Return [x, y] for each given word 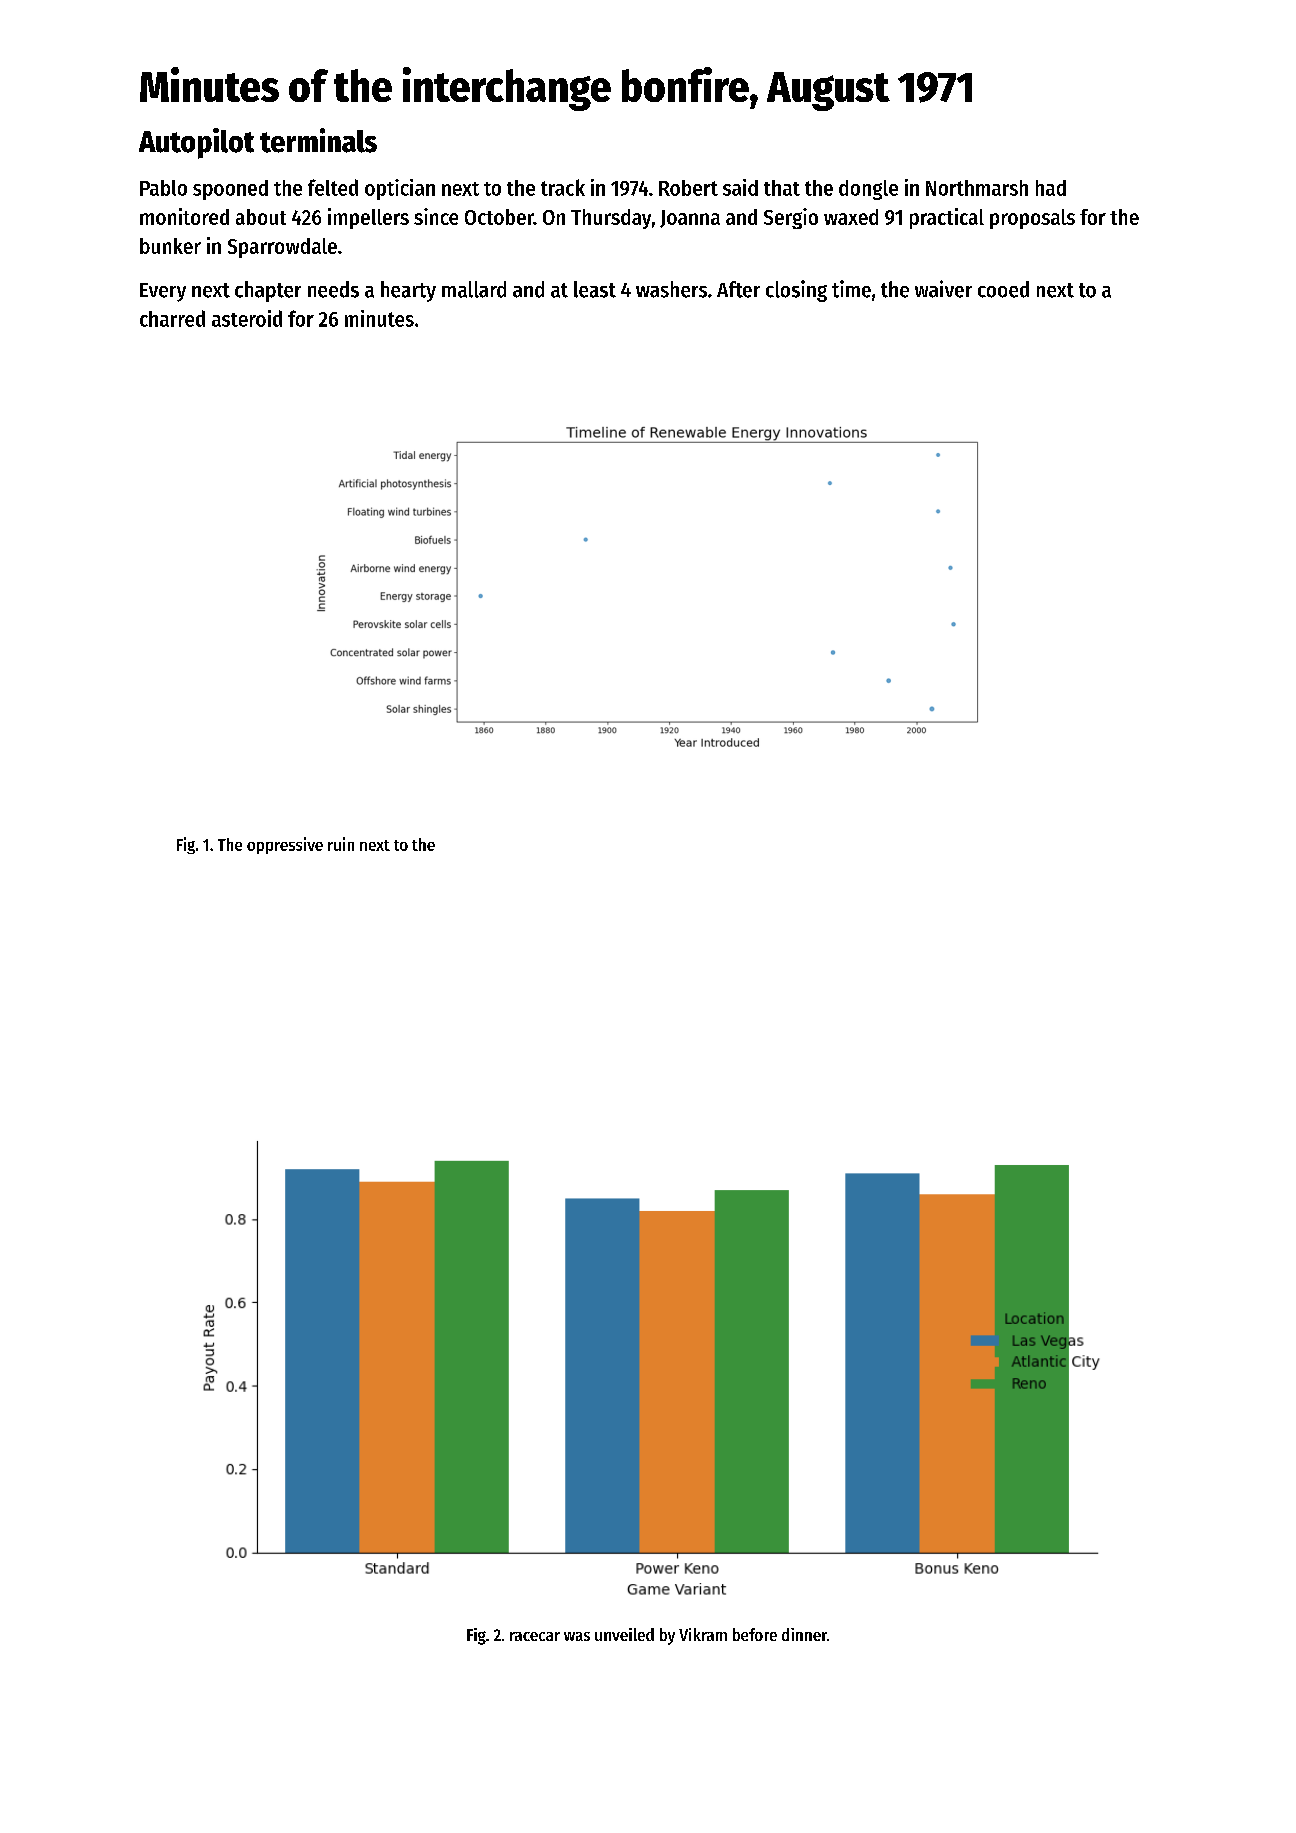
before [755, 1634]
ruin [341, 844]
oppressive [285, 845]
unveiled [624, 1634]
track [563, 187]
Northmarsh [977, 188]
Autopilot [196, 143]
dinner [804, 1634]
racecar [535, 1636]
